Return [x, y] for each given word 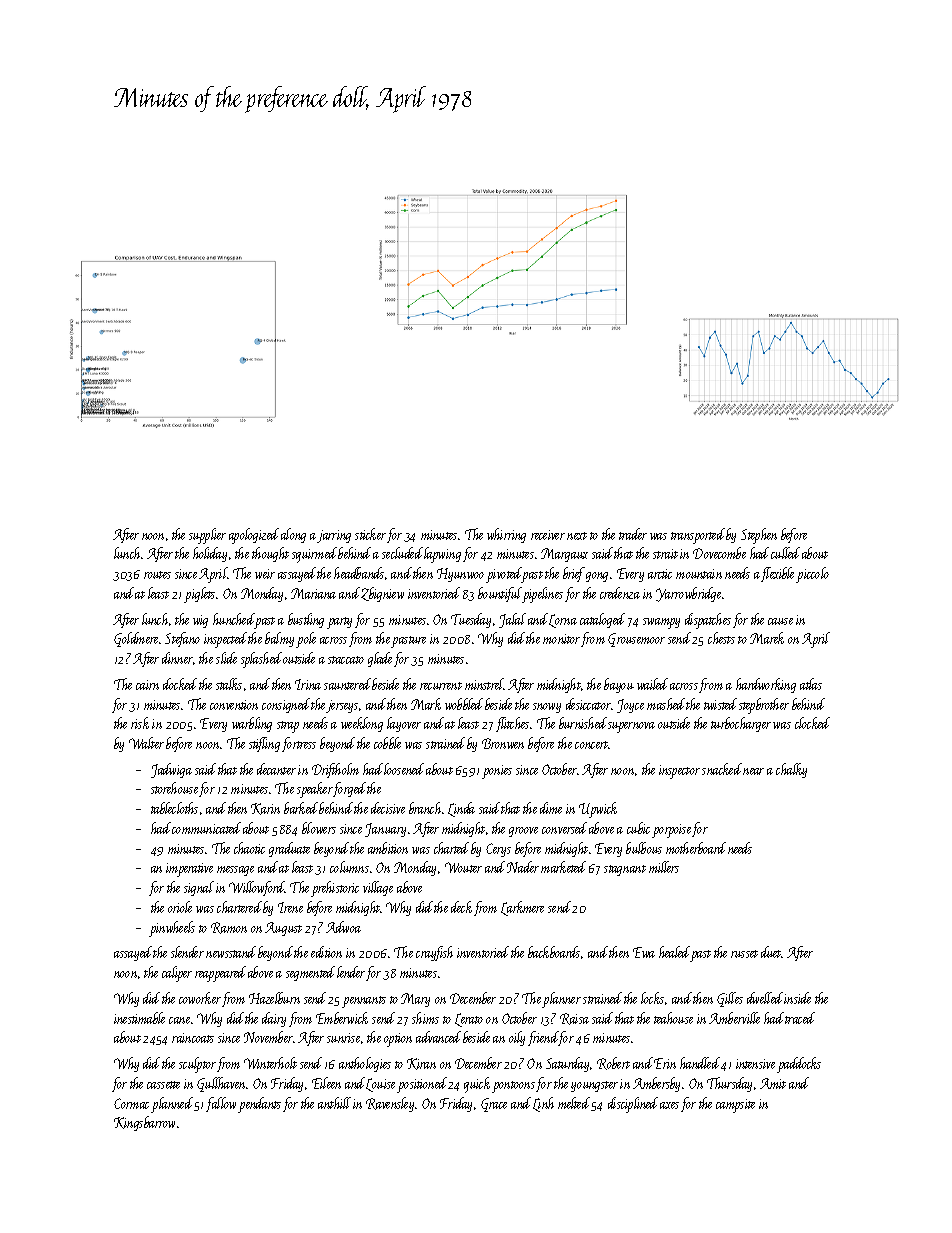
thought [270, 554]
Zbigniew [382, 594]
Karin [265, 809]
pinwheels [172, 929]
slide [226, 658]
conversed [564, 828]
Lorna [563, 621]
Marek [767, 638]
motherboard [696, 848]
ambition [388, 848]
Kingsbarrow [144, 1123]
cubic [638, 828]
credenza [620, 593]
